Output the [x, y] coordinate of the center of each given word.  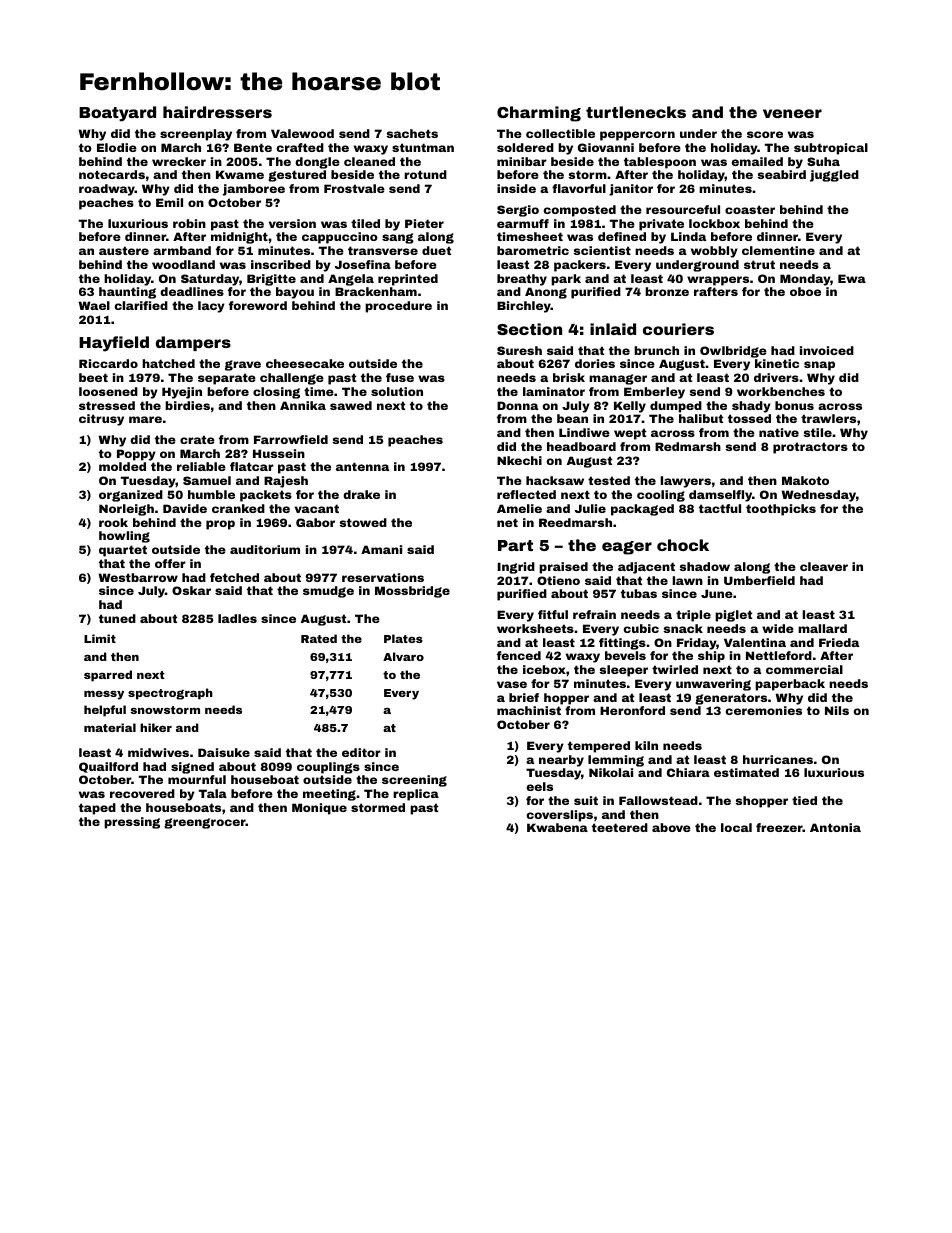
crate [197, 439]
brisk [569, 377]
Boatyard [117, 114]
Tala [213, 793]
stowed [363, 522]
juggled [834, 176]
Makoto [805, 480]
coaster [750, 209]
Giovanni [606, 147]
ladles [237, 618]
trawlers [828, 418]
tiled [365, 223]
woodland [183, 264]
